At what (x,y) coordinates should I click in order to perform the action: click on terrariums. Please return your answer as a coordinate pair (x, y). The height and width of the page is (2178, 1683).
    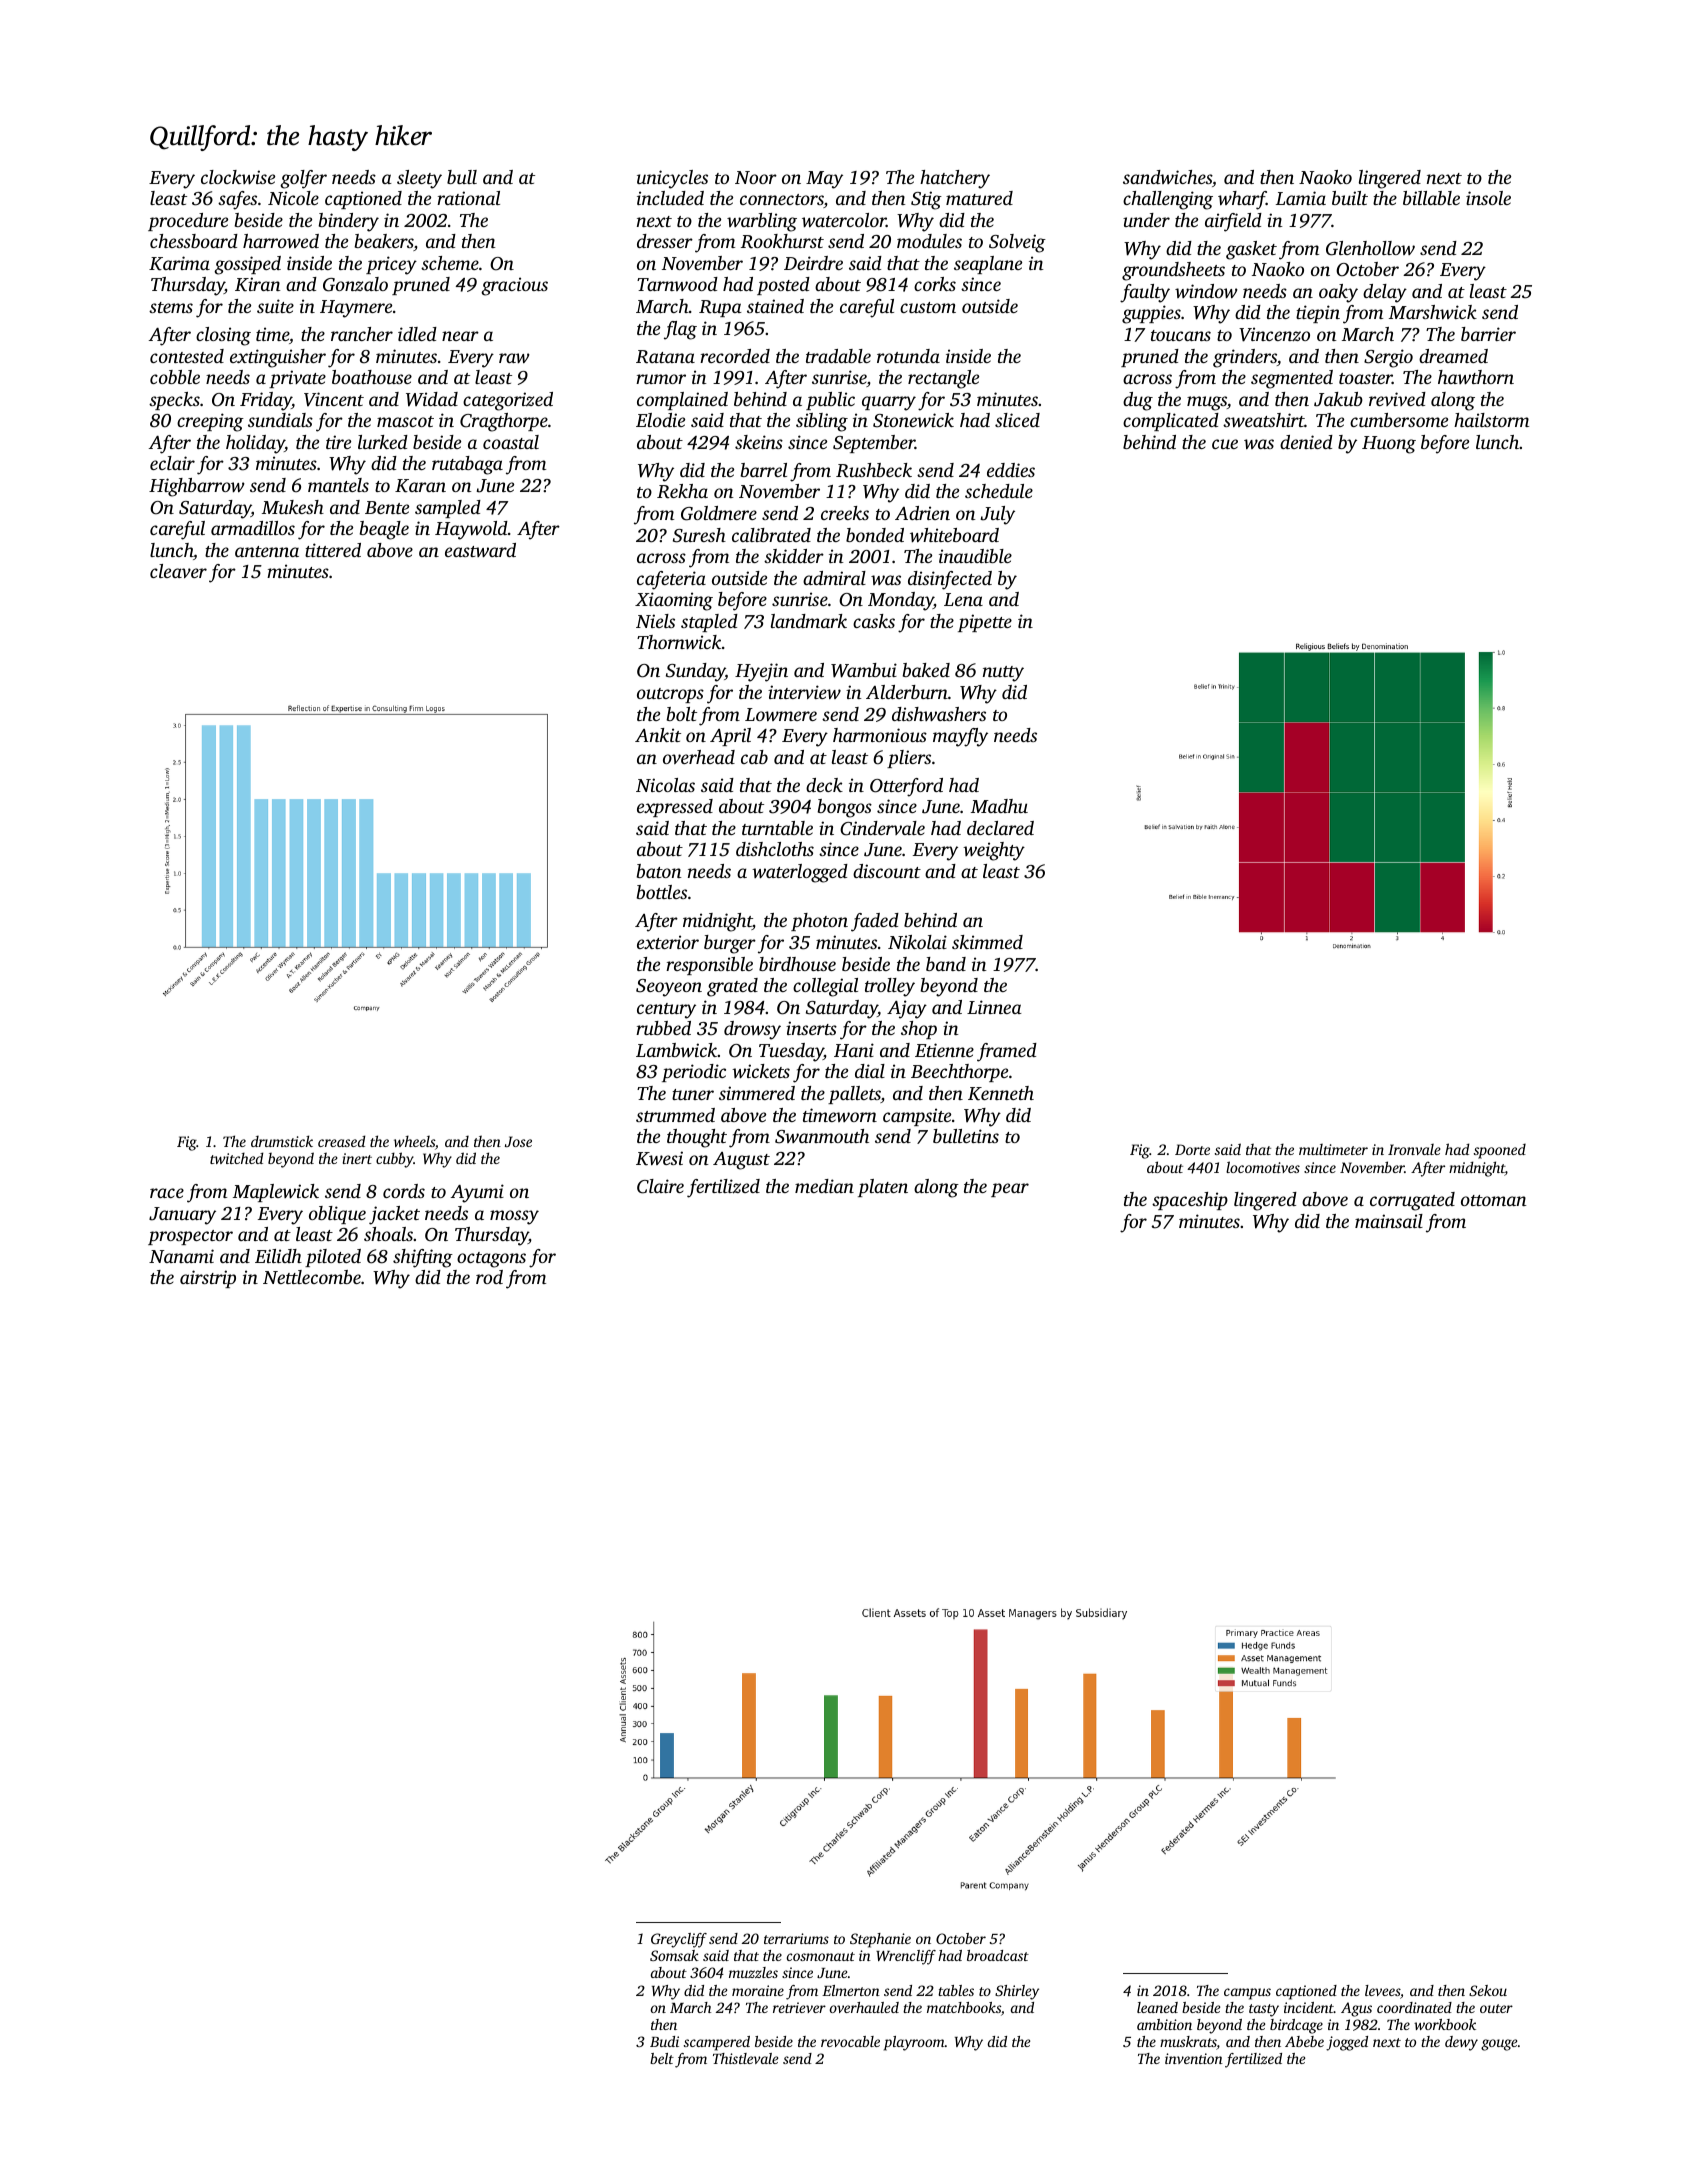
    Looking at the image, I should click on (796, 1938).
